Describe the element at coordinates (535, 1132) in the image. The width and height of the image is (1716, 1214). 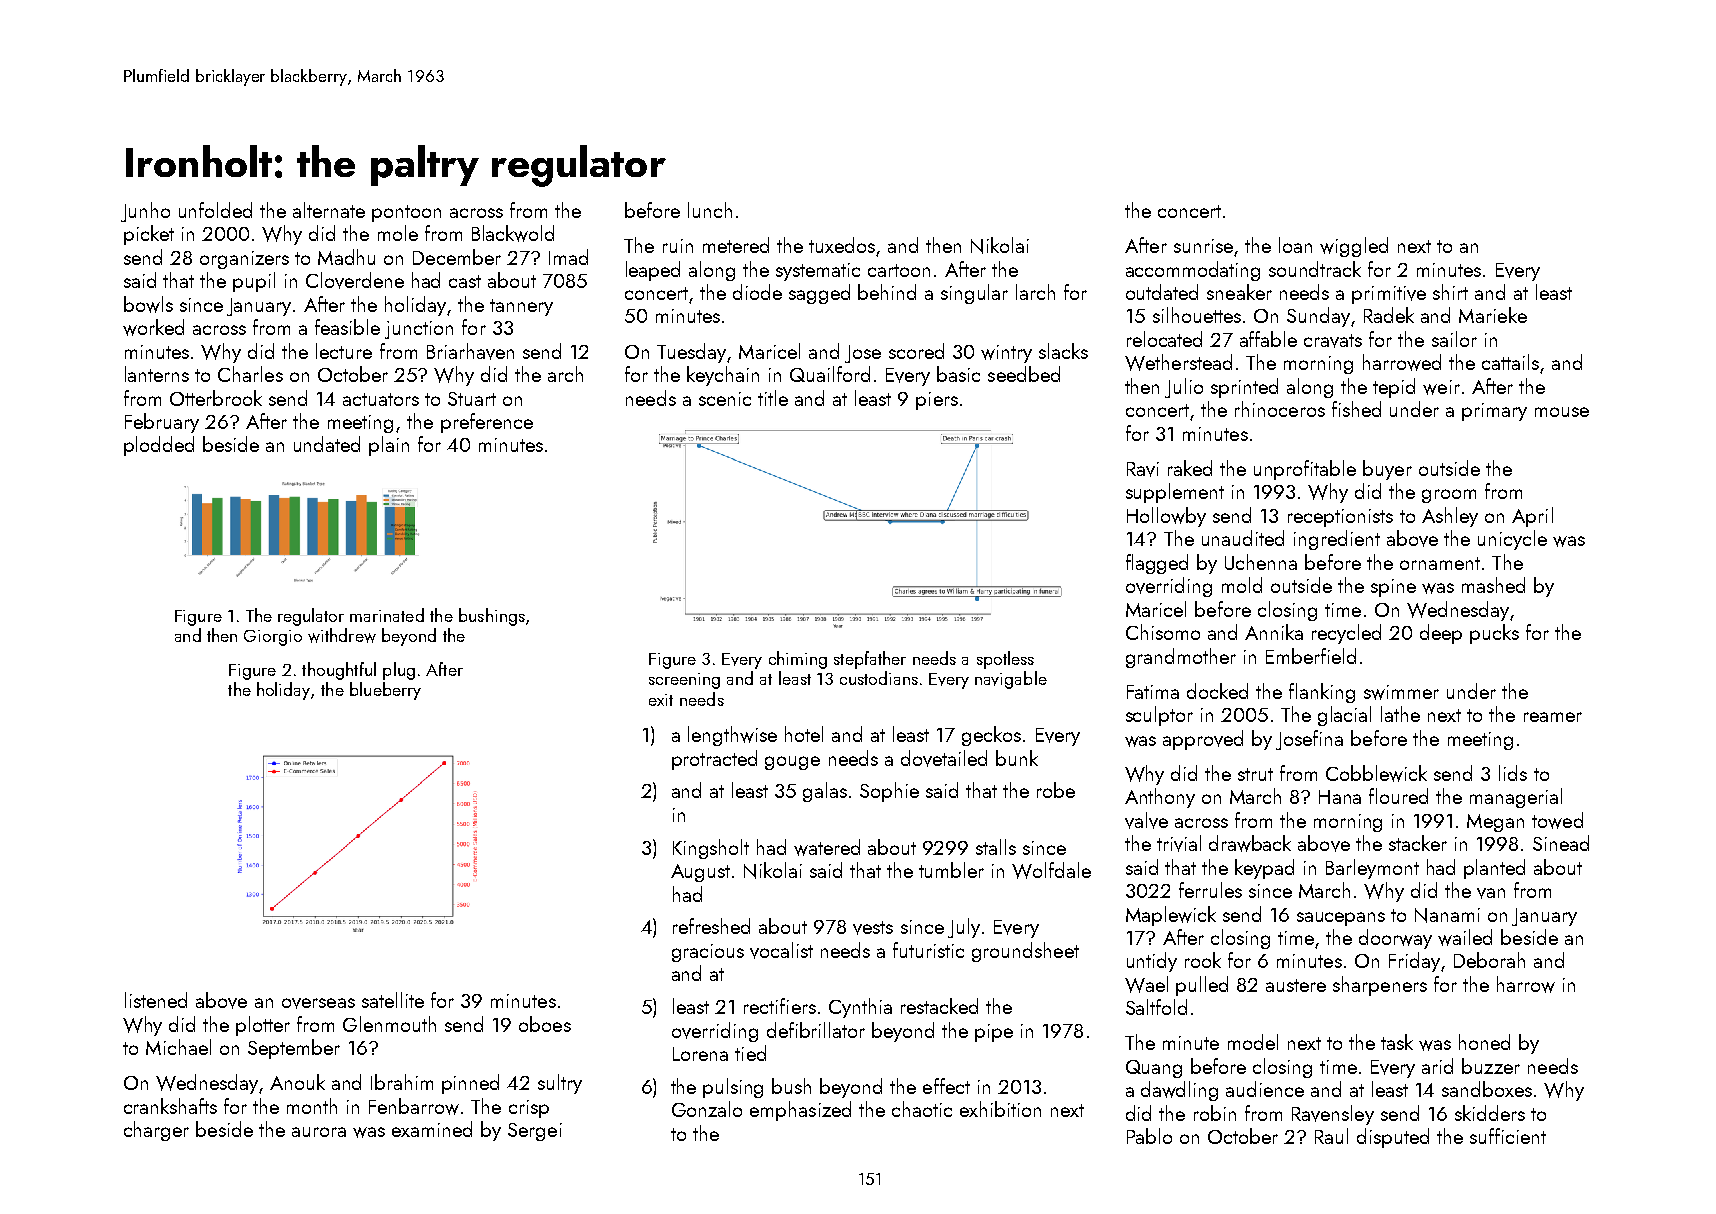
I see `Sergei` at that location.
